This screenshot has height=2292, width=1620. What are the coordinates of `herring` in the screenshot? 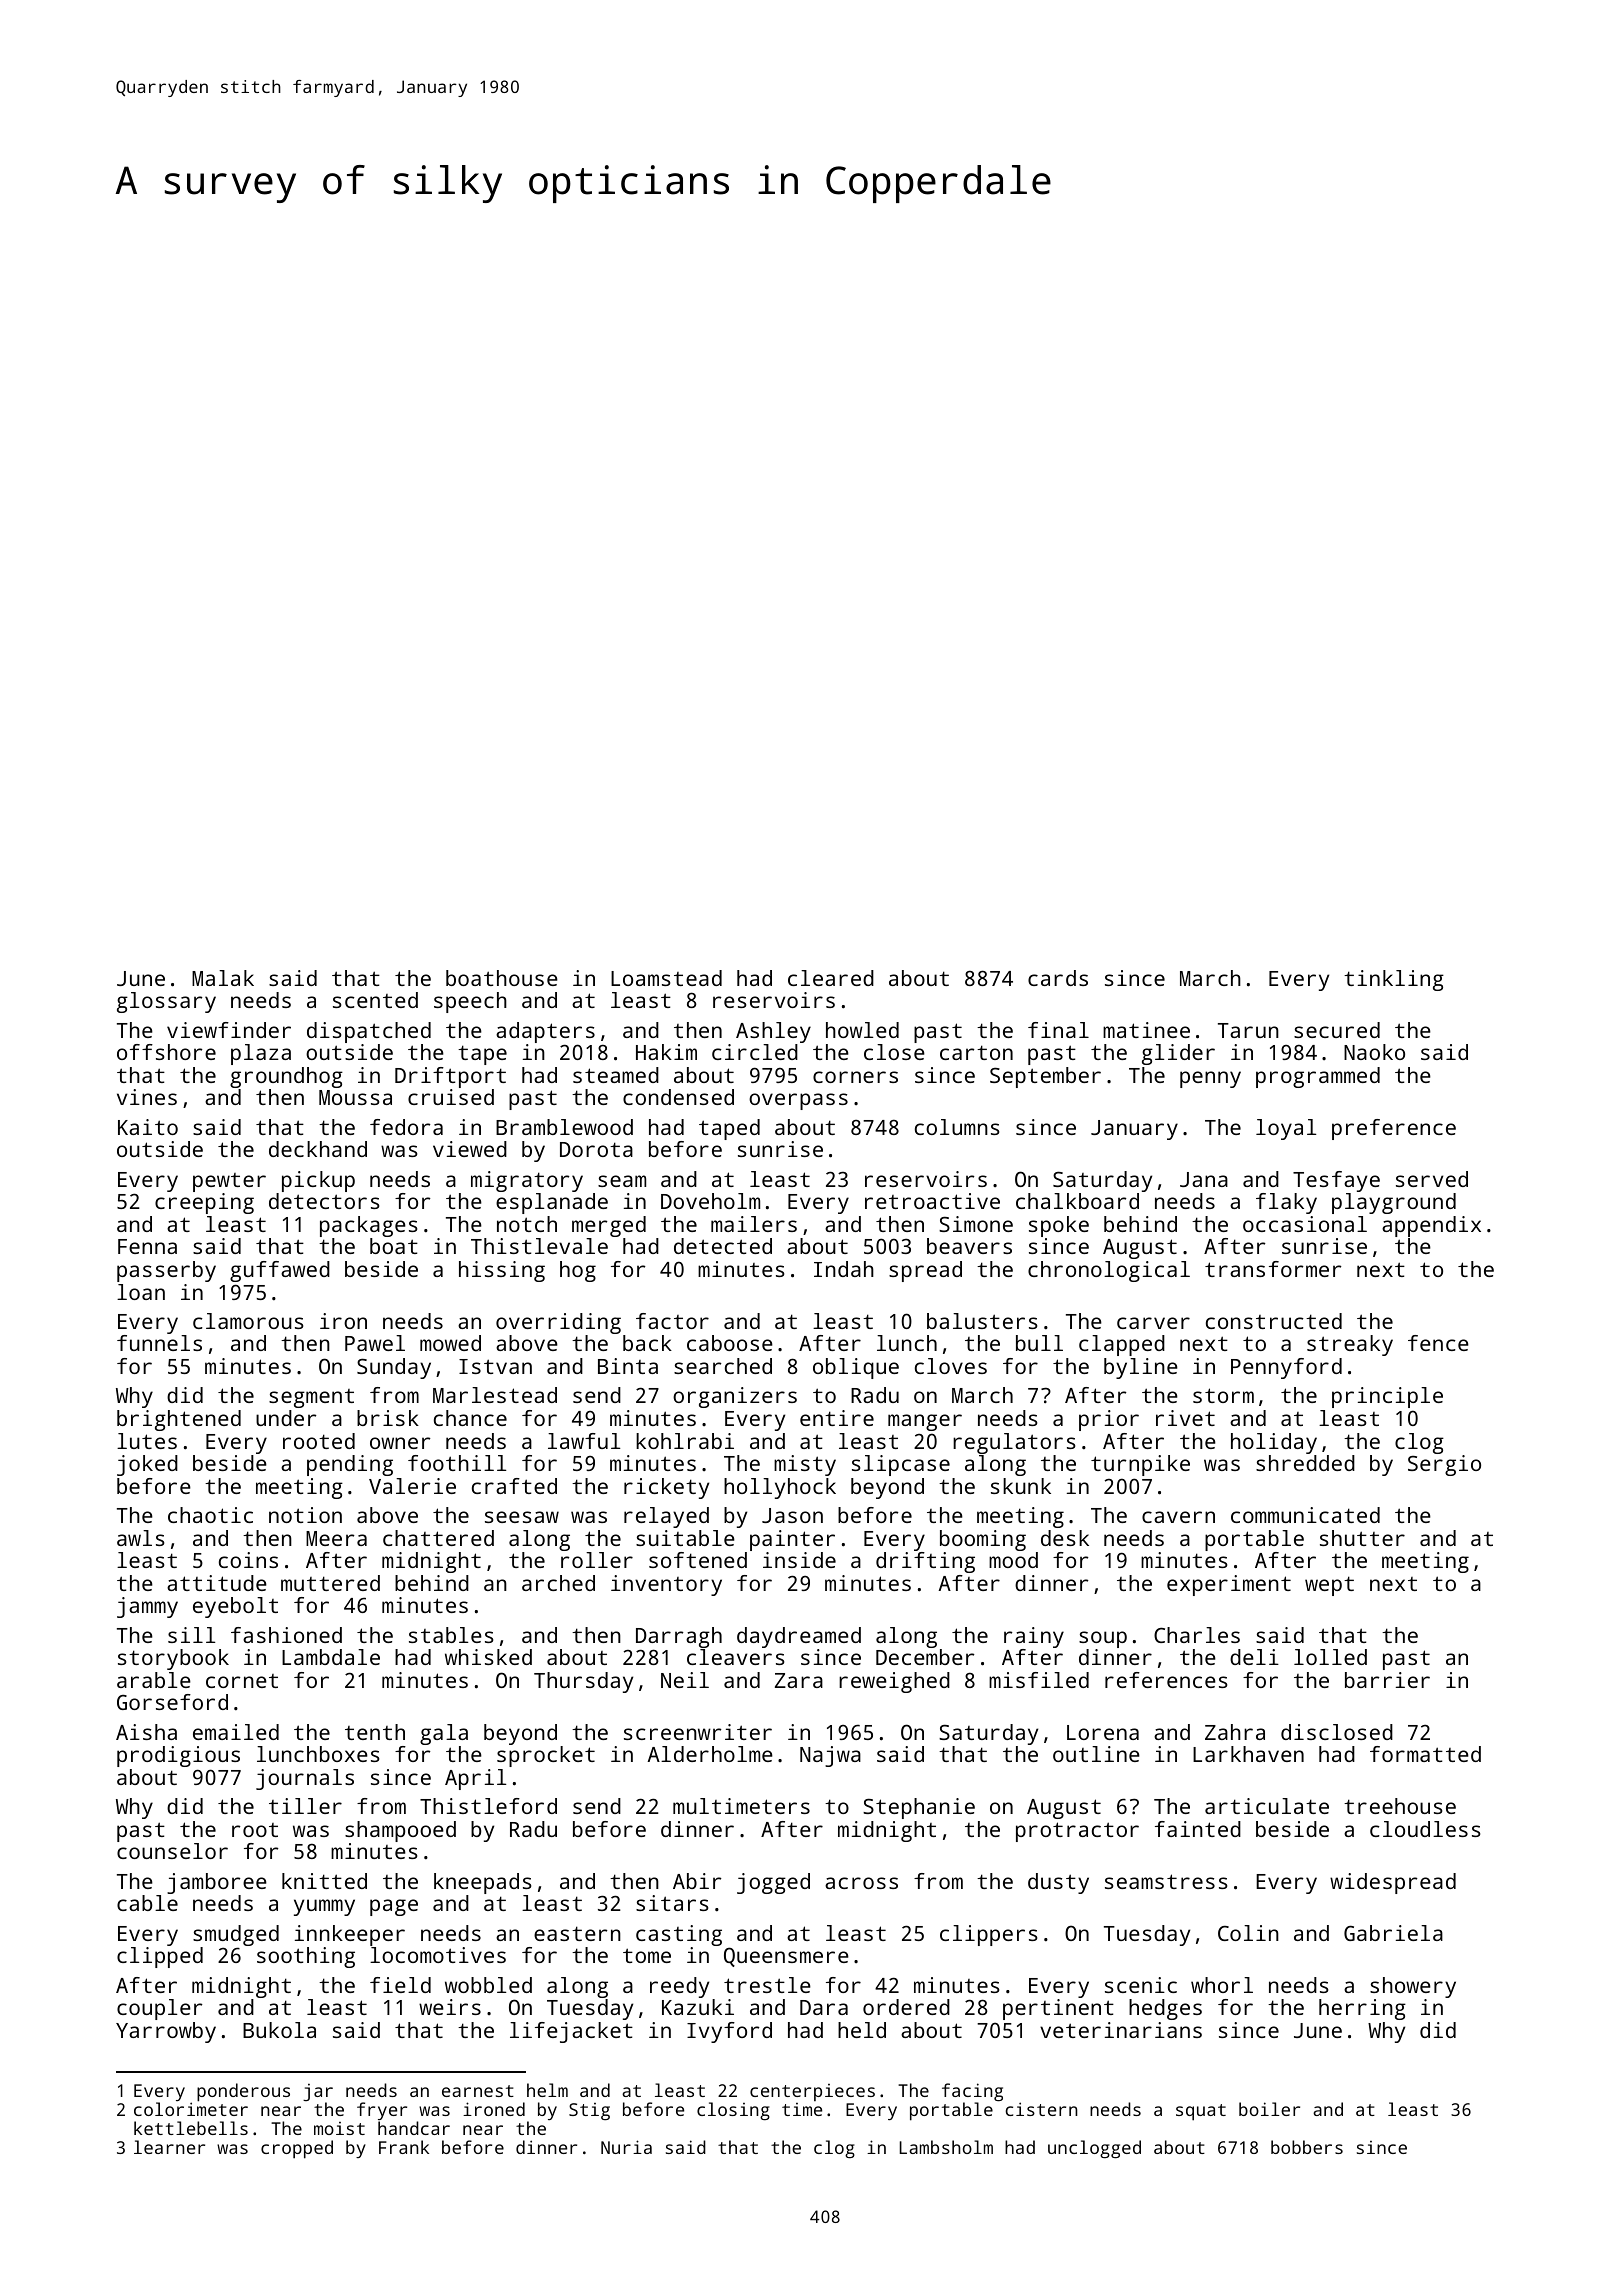 It's located at (1362, 2009).
